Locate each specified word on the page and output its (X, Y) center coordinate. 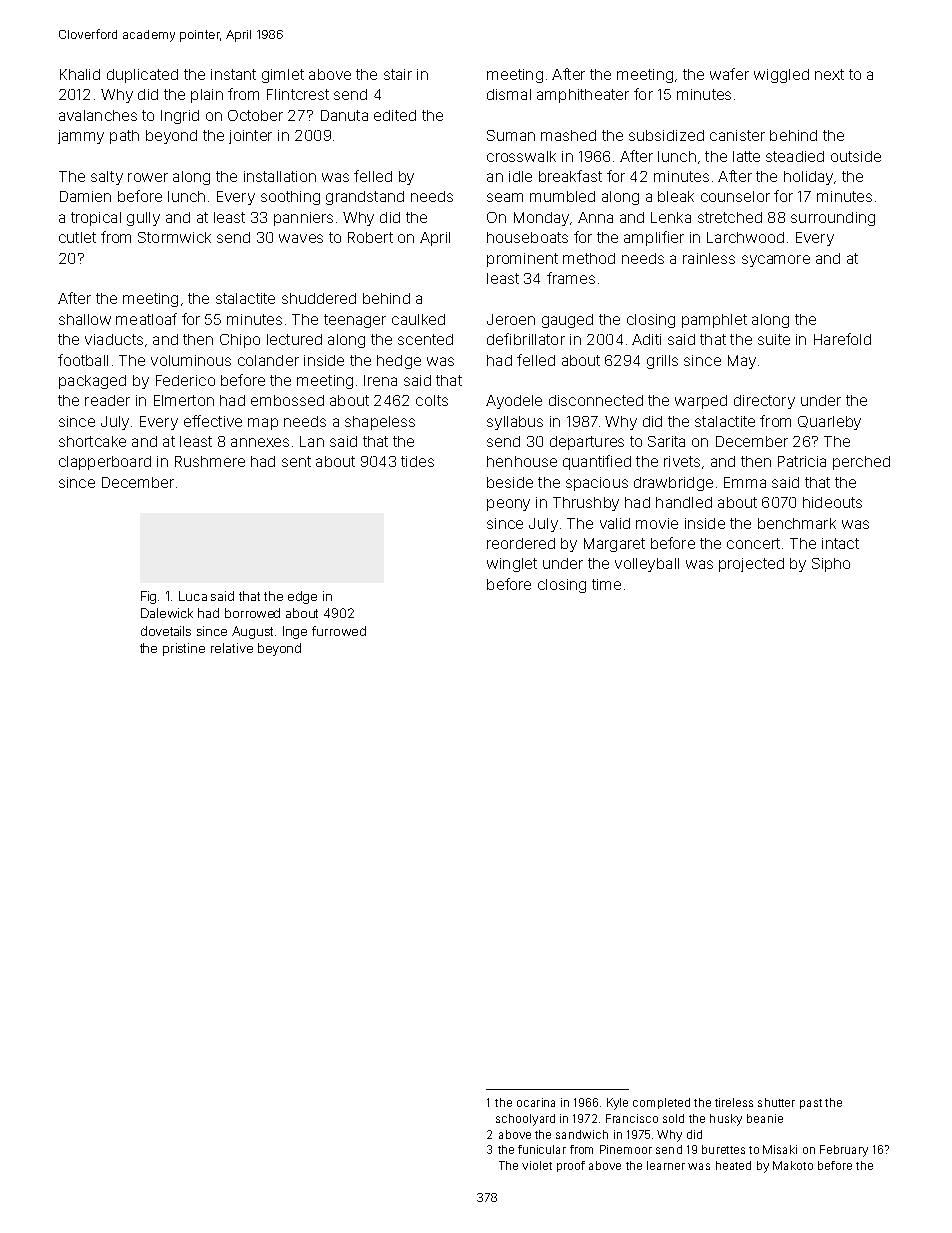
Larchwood (745, 237)
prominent (522, 260)
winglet (512, 565)
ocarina (536, 1102)
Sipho (831, 565)
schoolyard (525, 1120)
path (124, 137)
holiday (808, 178)
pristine (184, 649)
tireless (734, 1102)
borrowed (252, 613)
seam (505, 197)
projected (751, 565)
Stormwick (174, 237)
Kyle (617, 1104)
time (606, 584)
